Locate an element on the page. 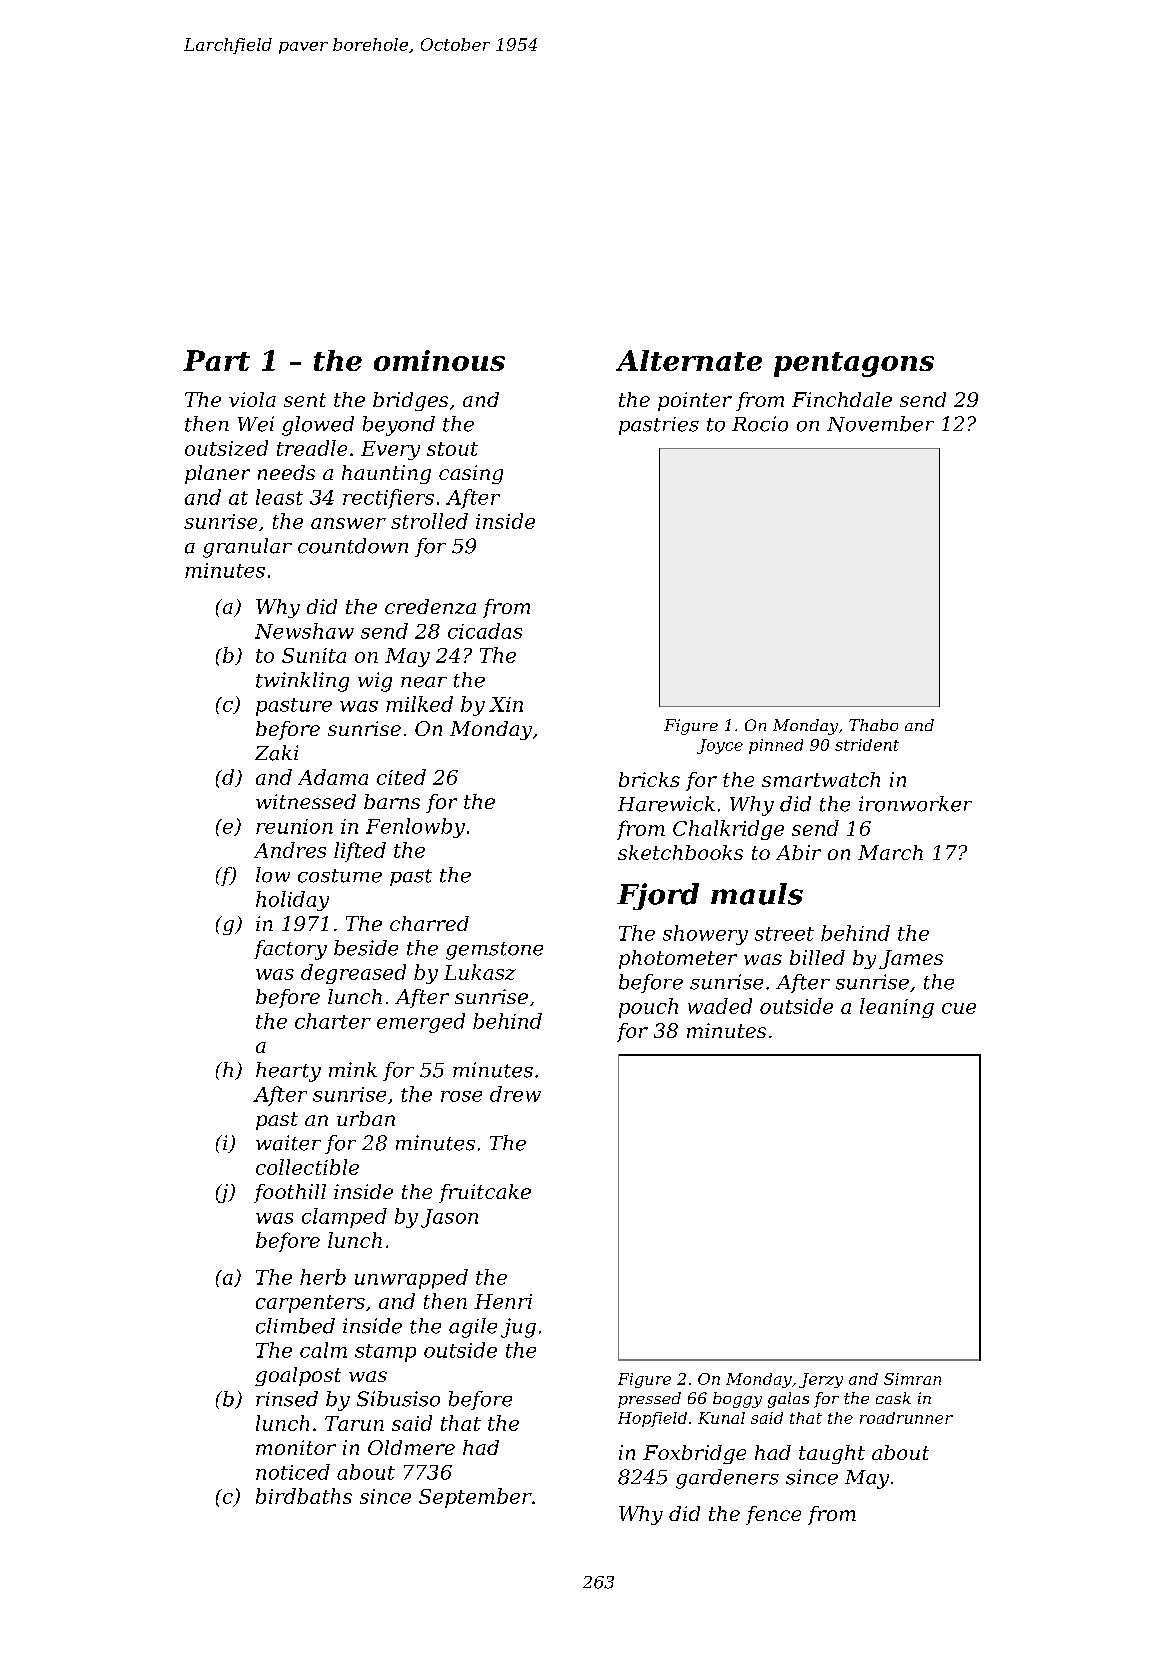  Fenlowby is located at coordinates (415, 828).
